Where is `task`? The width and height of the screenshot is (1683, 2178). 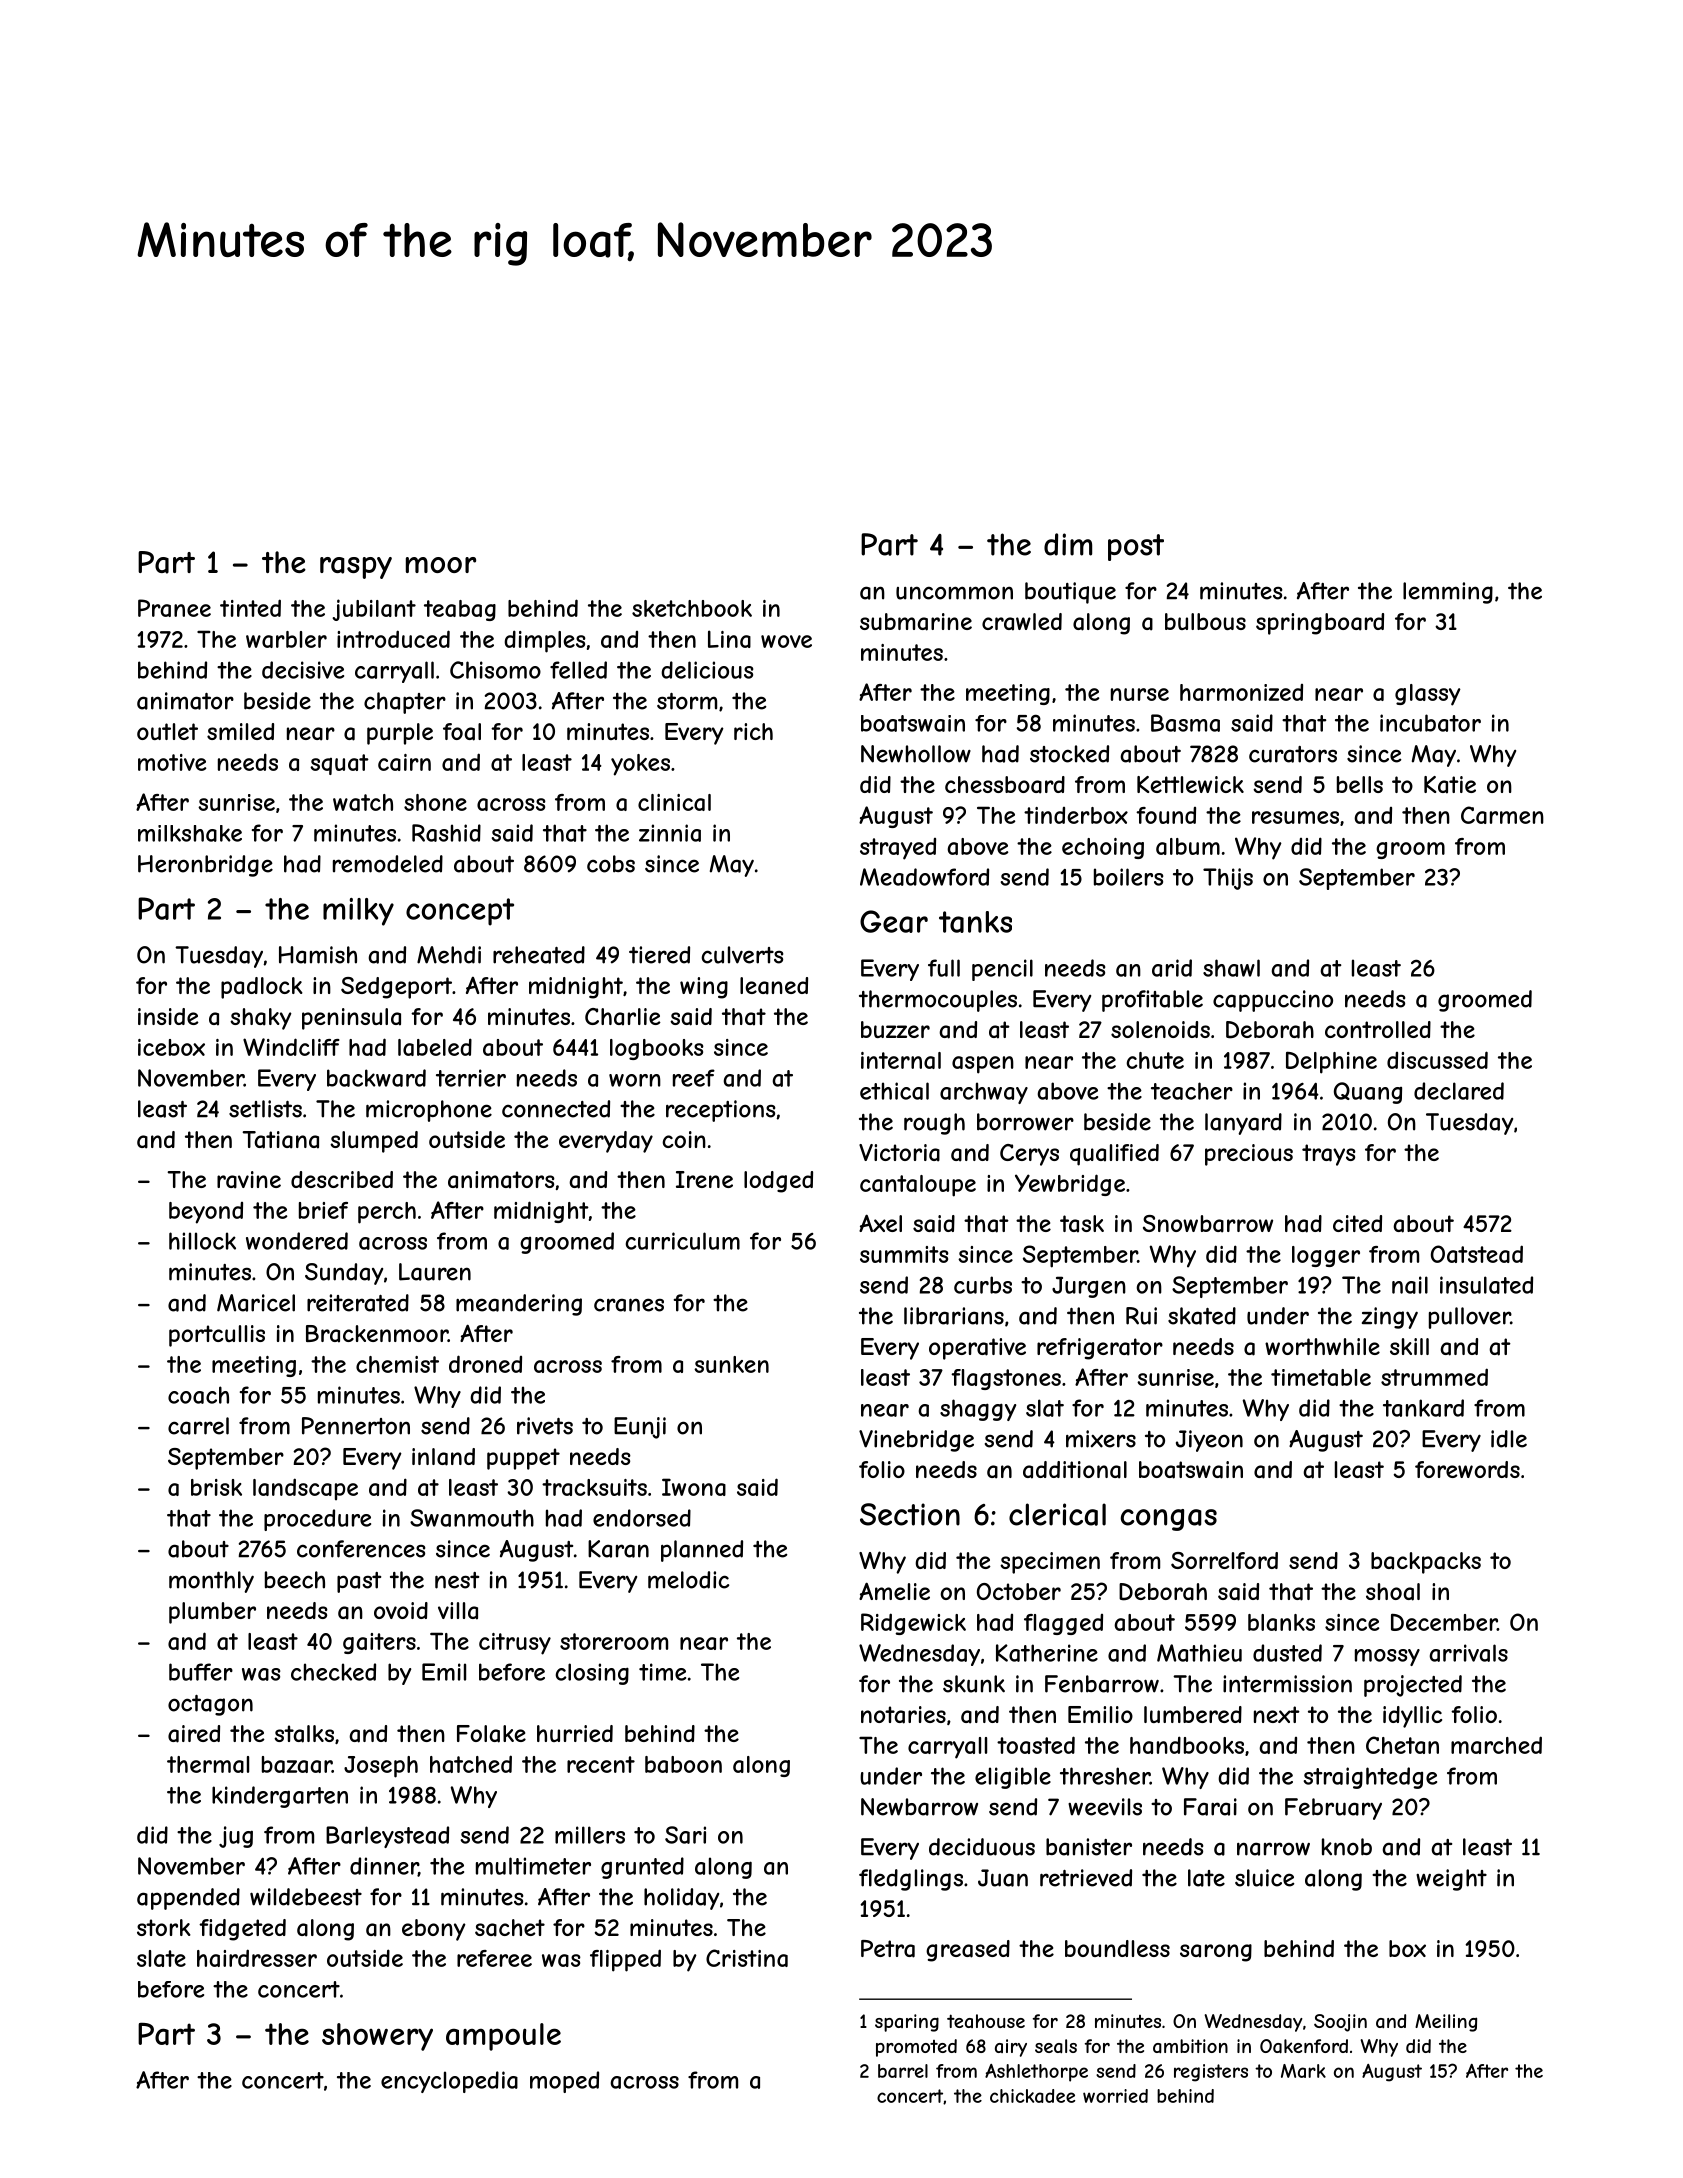 task is located at coordinates (1082, 1224).
